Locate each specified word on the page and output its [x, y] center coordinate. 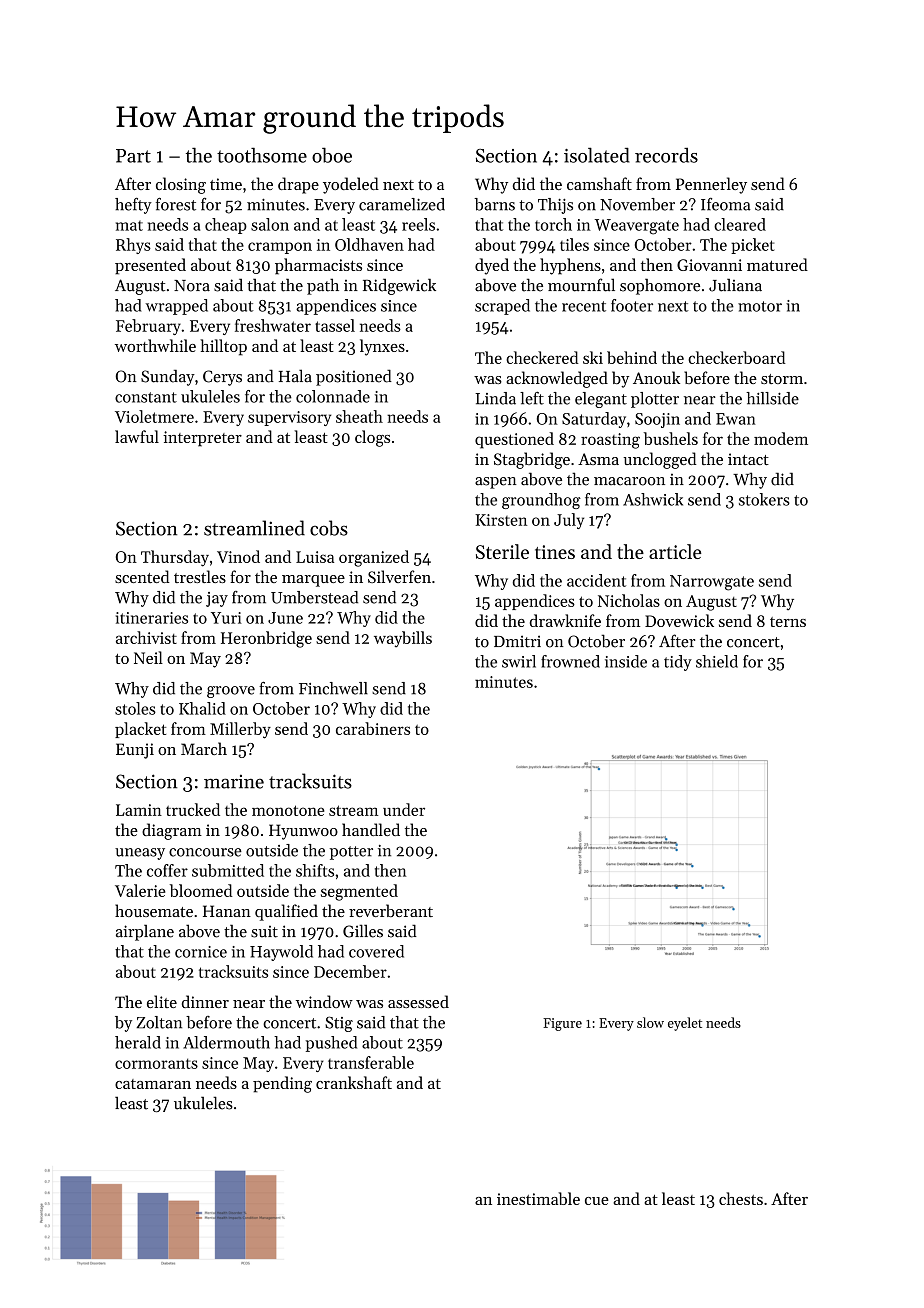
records [666, 155]
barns [494, 204]
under [404, 809]
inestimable [538, 1198]
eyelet [685, 1024]
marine [234, 781]
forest [176, 204]
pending [282, 1084]
